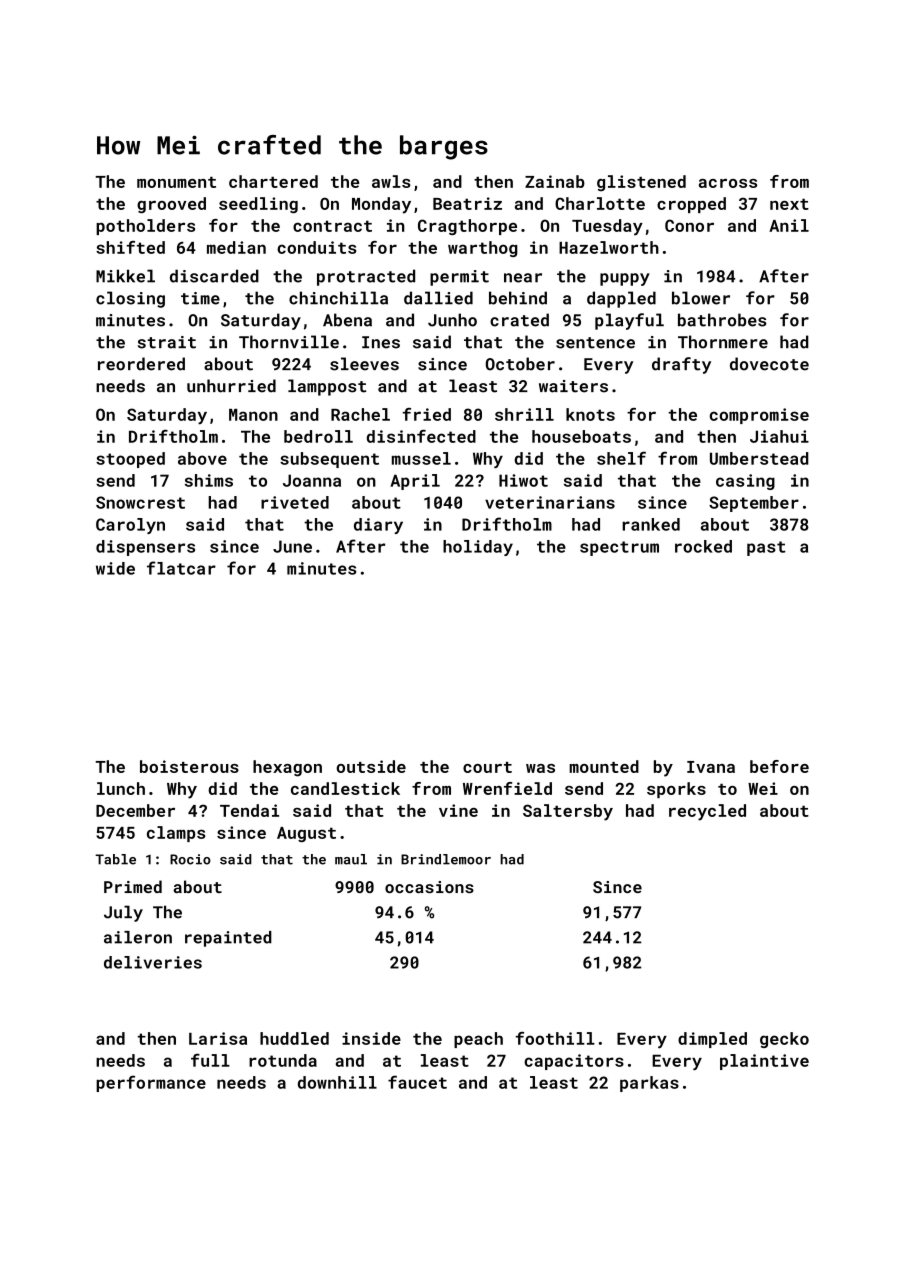 Image resolution: width=905 pixels, height=1285 pixels. I want to click on protracted, so click(366, 277).
